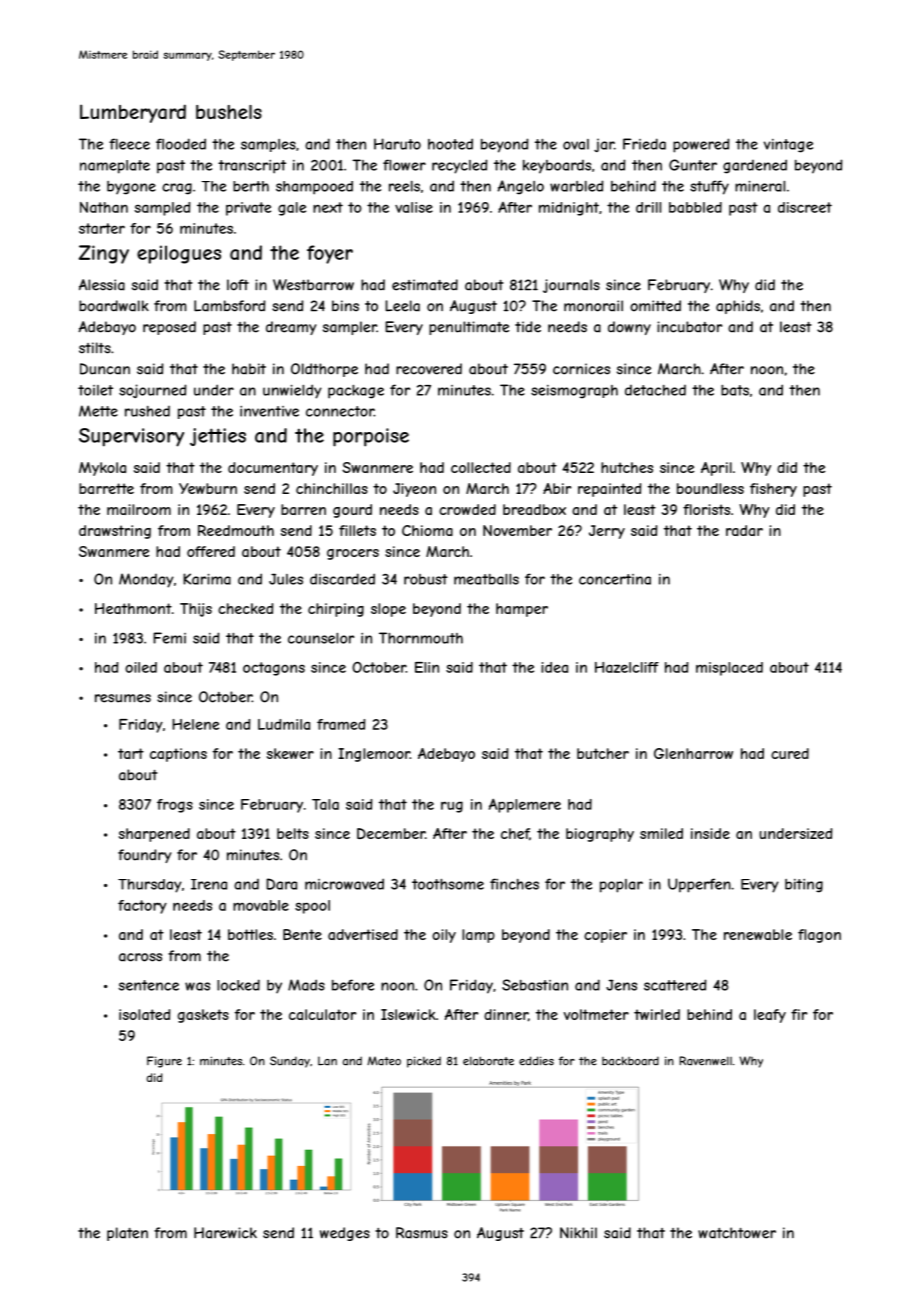 The height and width of the screenshot is (1308, 924). Describe the element at coordinates (773, 490) in the screenshot. I see `fishery` at that location.
